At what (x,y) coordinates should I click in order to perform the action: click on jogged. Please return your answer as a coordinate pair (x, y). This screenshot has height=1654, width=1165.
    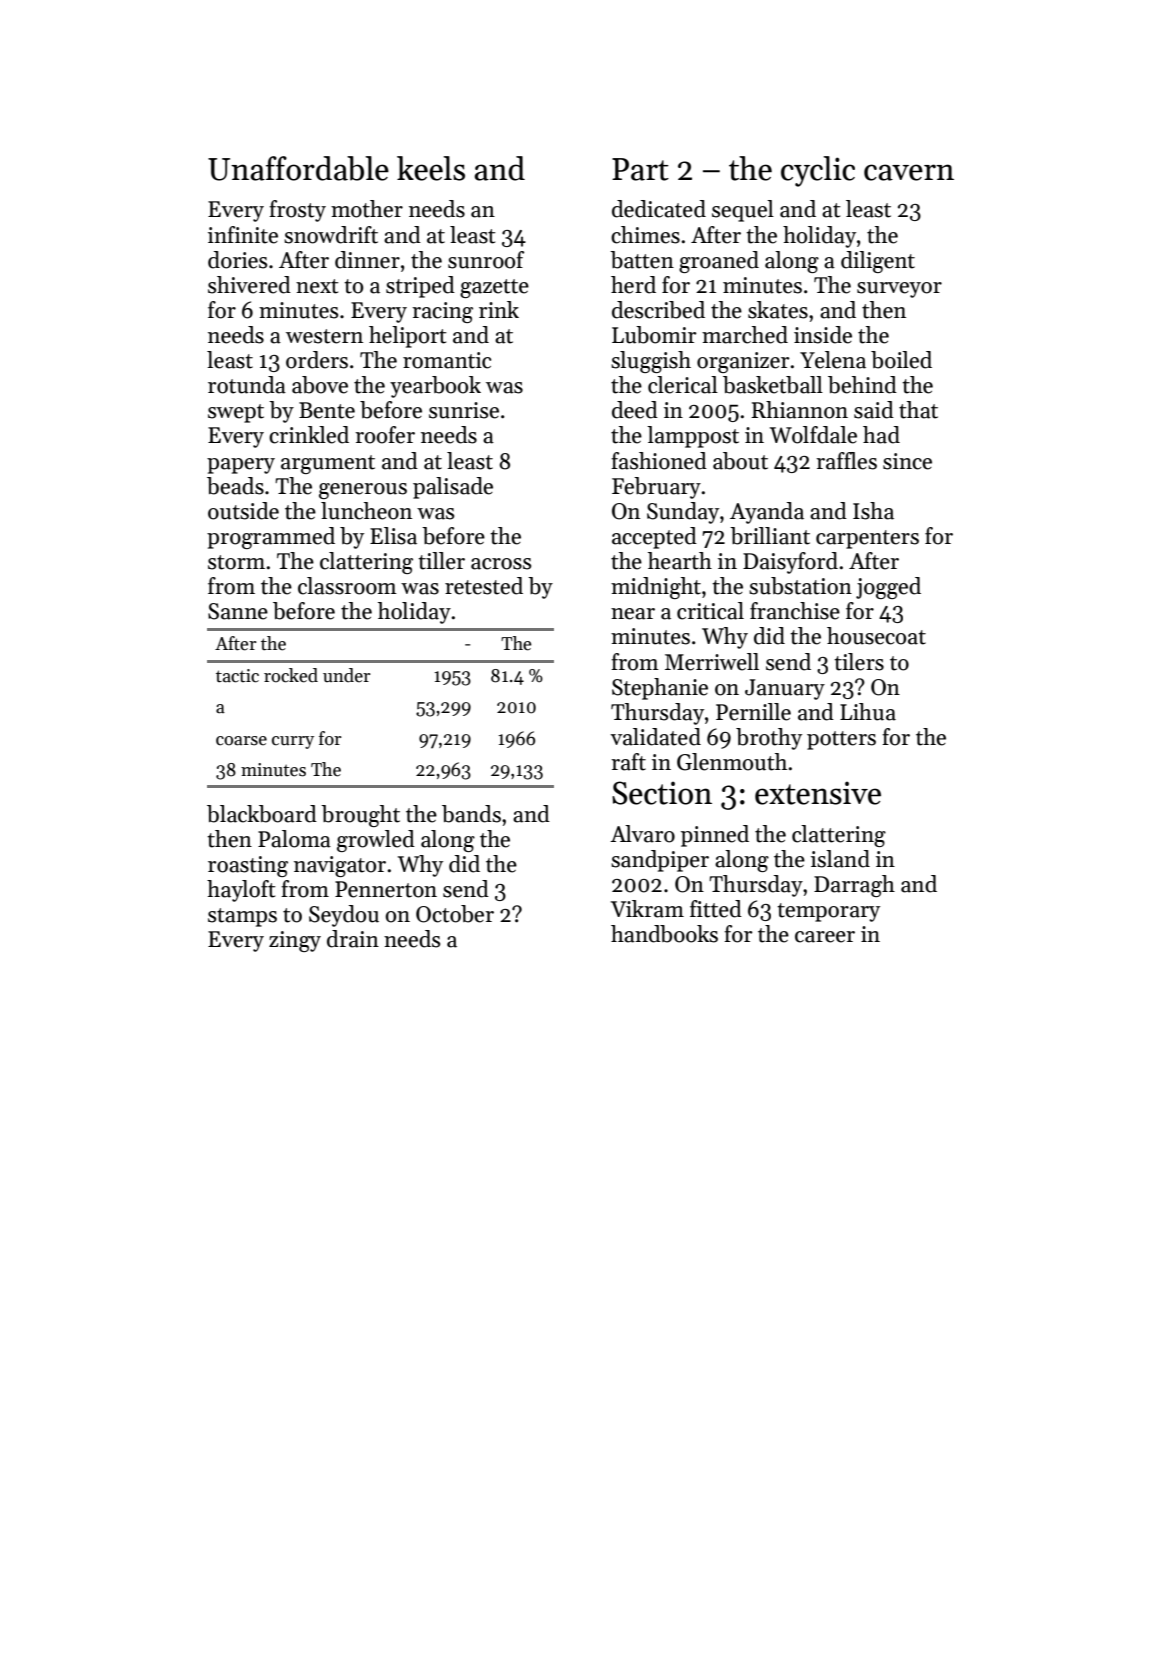
    Looking at the image, I should click on (888, 588).
